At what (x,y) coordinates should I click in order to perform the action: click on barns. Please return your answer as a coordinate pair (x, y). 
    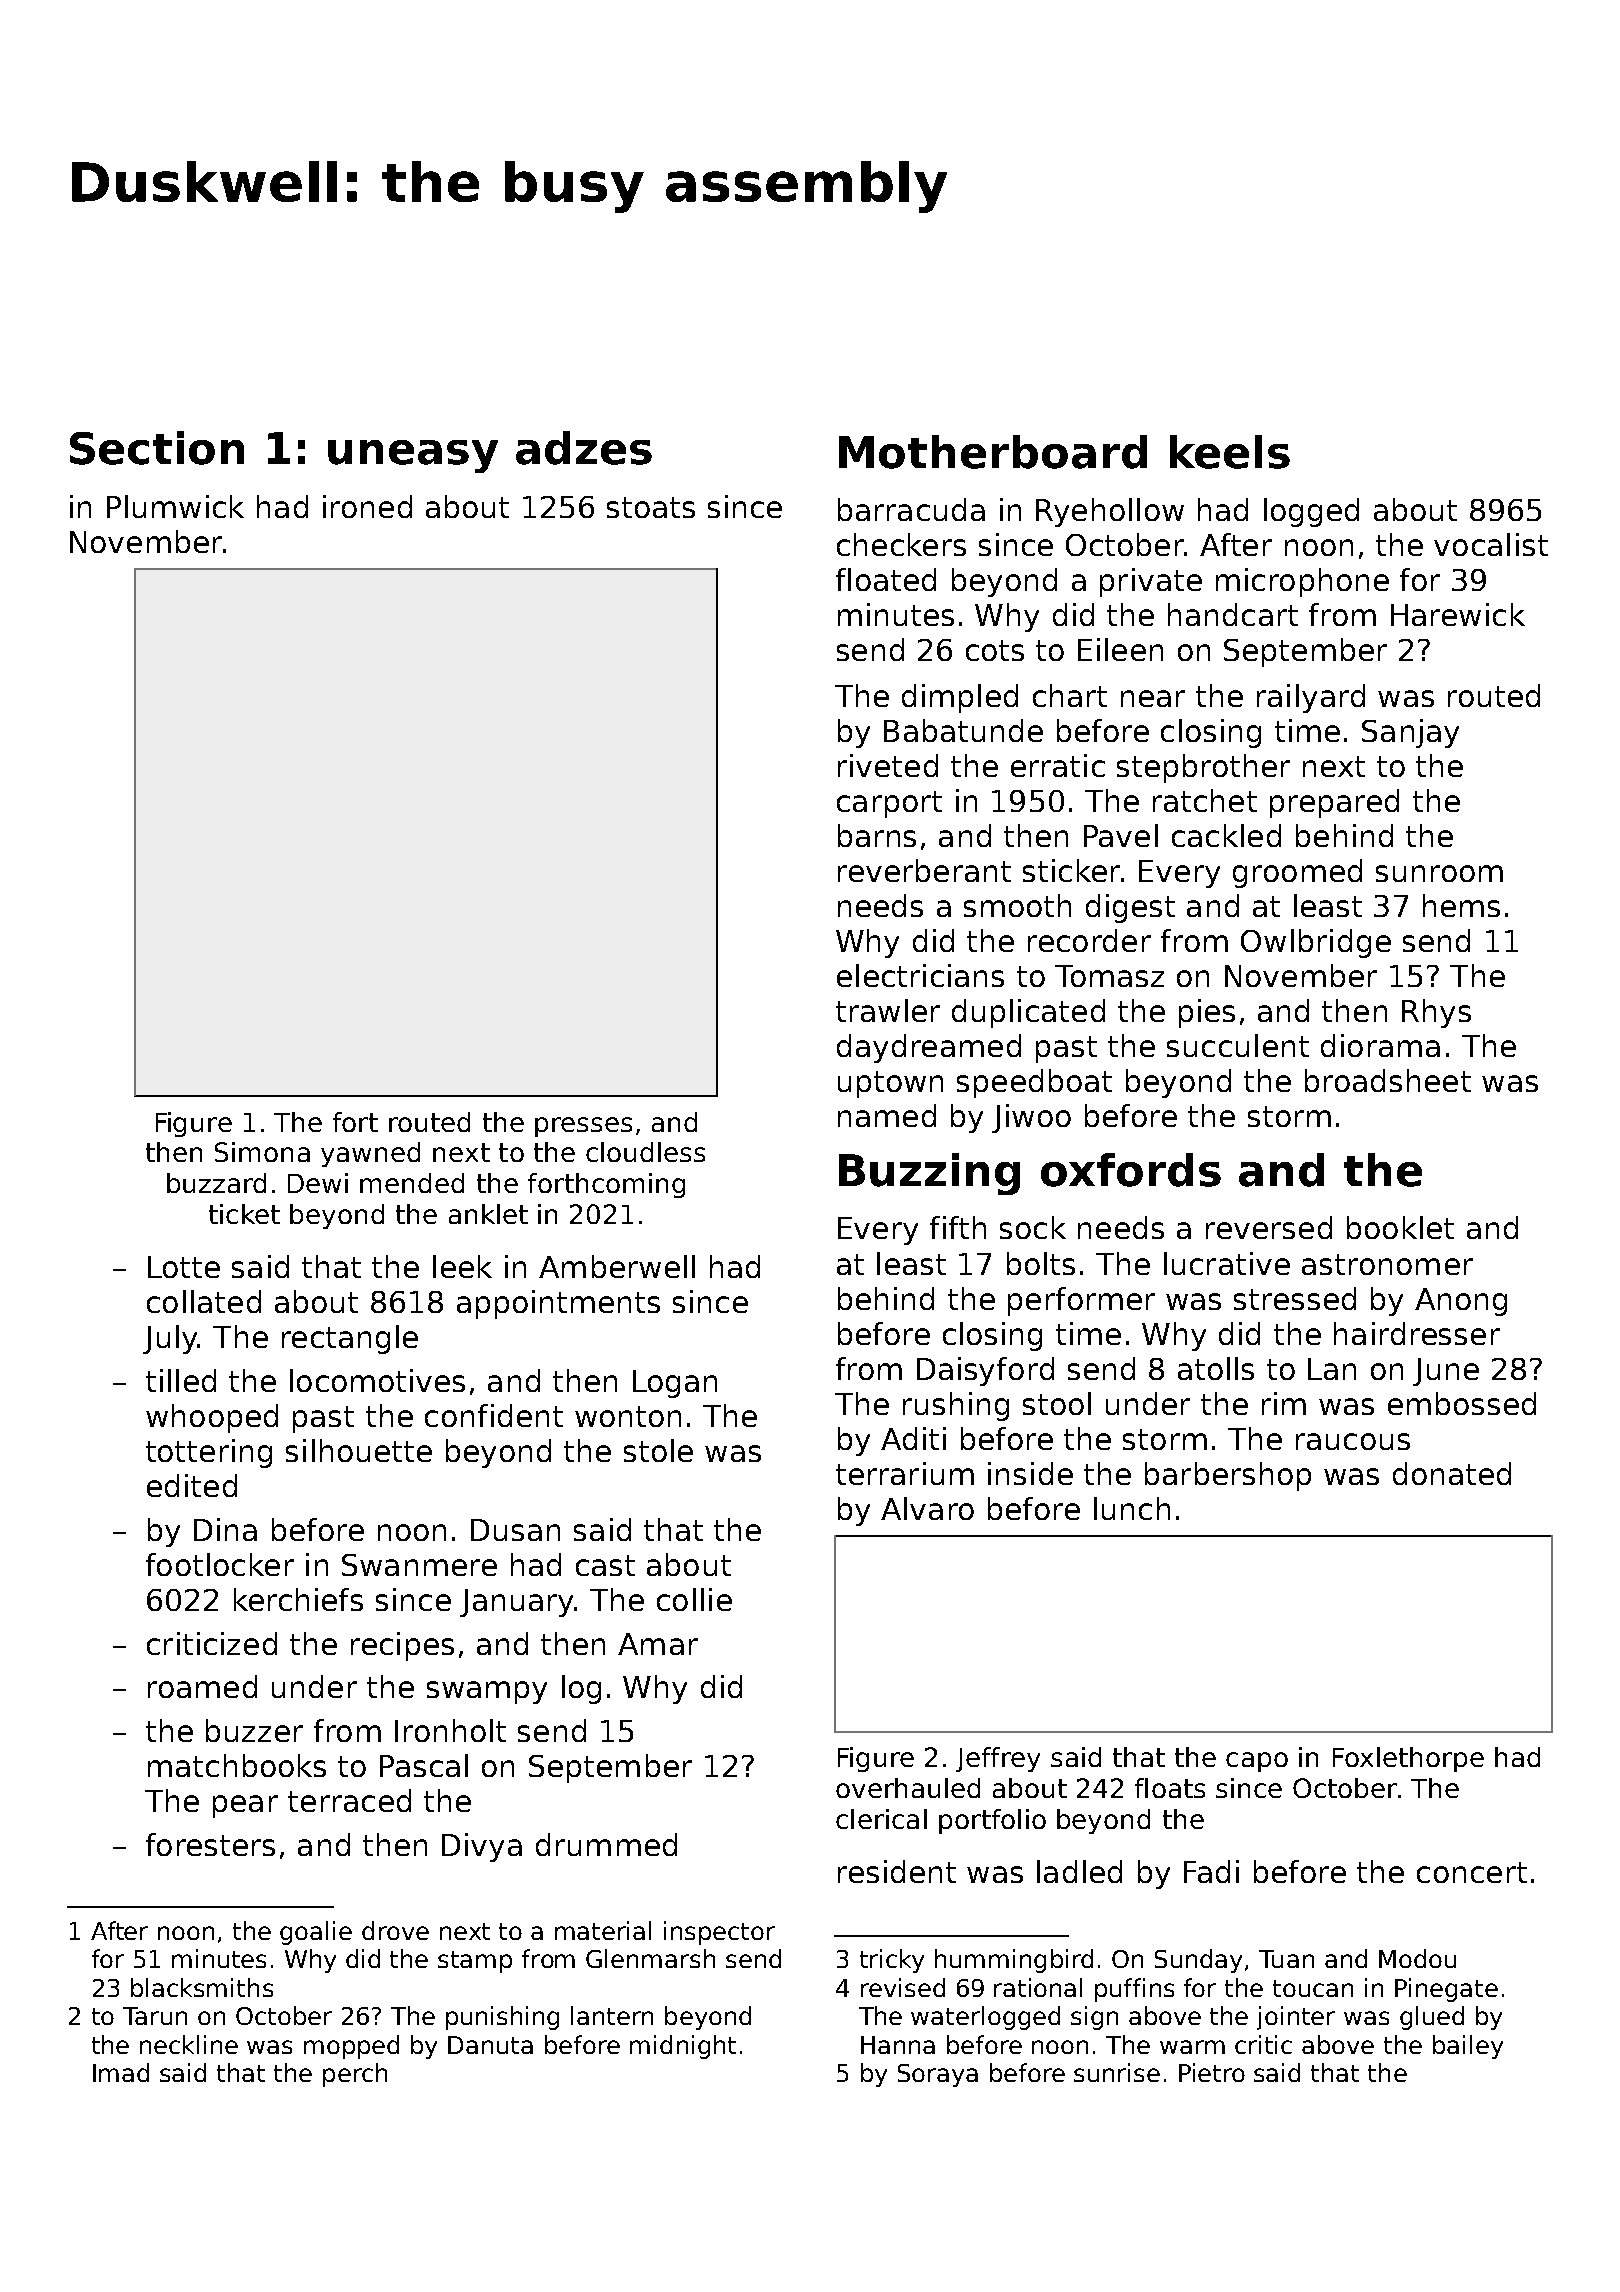
    Looking at the image, I should click on (877, 835).
